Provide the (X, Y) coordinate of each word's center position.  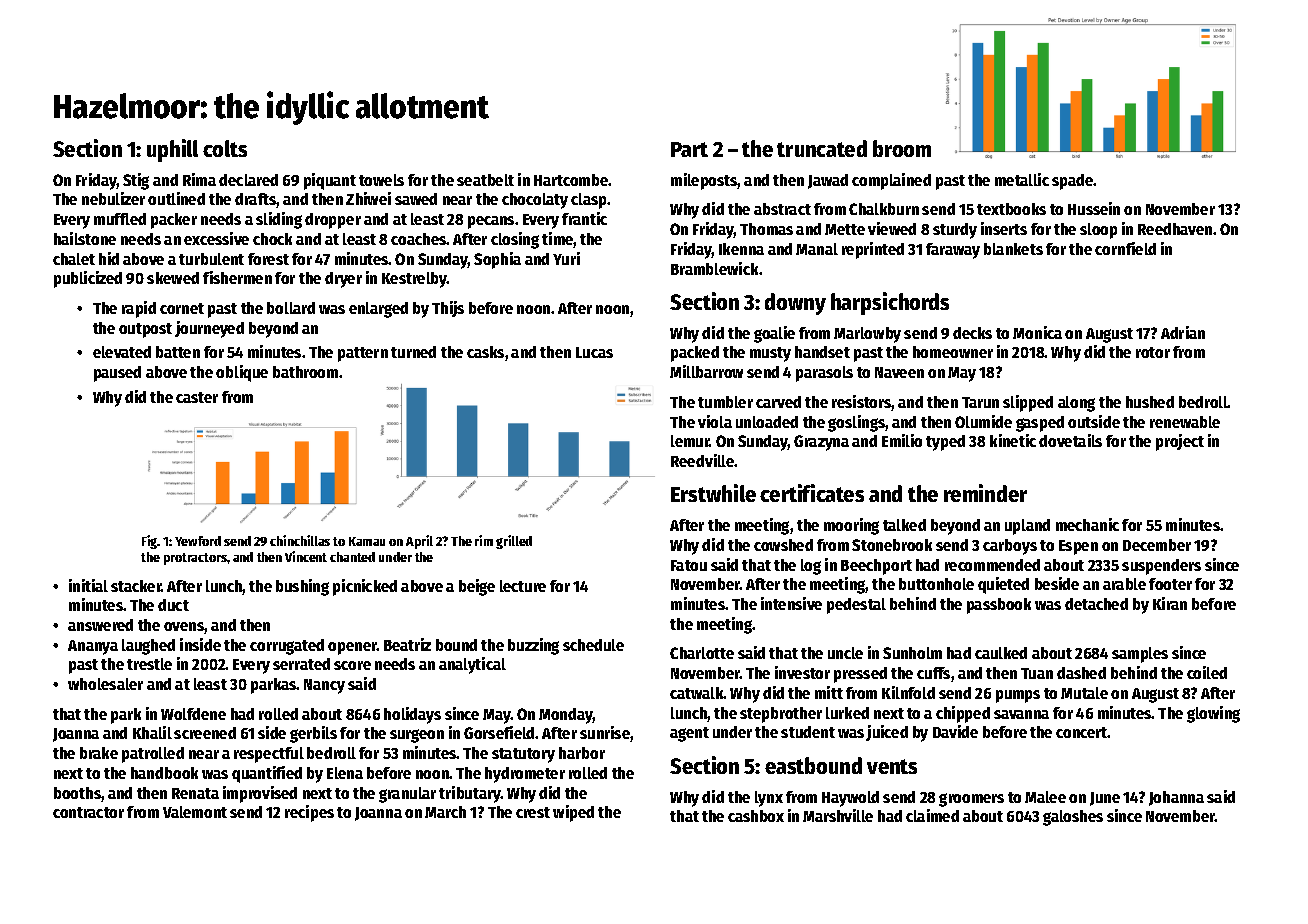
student (808, 732)
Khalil (152, 732)
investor (802, 672)
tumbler (725, 402)
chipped (963, 714)
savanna (1021, 714)
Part (689, 149)
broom (902, 148)
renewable (1185, 422)
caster (197, 397)
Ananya (93, 647)
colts (225, 148)
